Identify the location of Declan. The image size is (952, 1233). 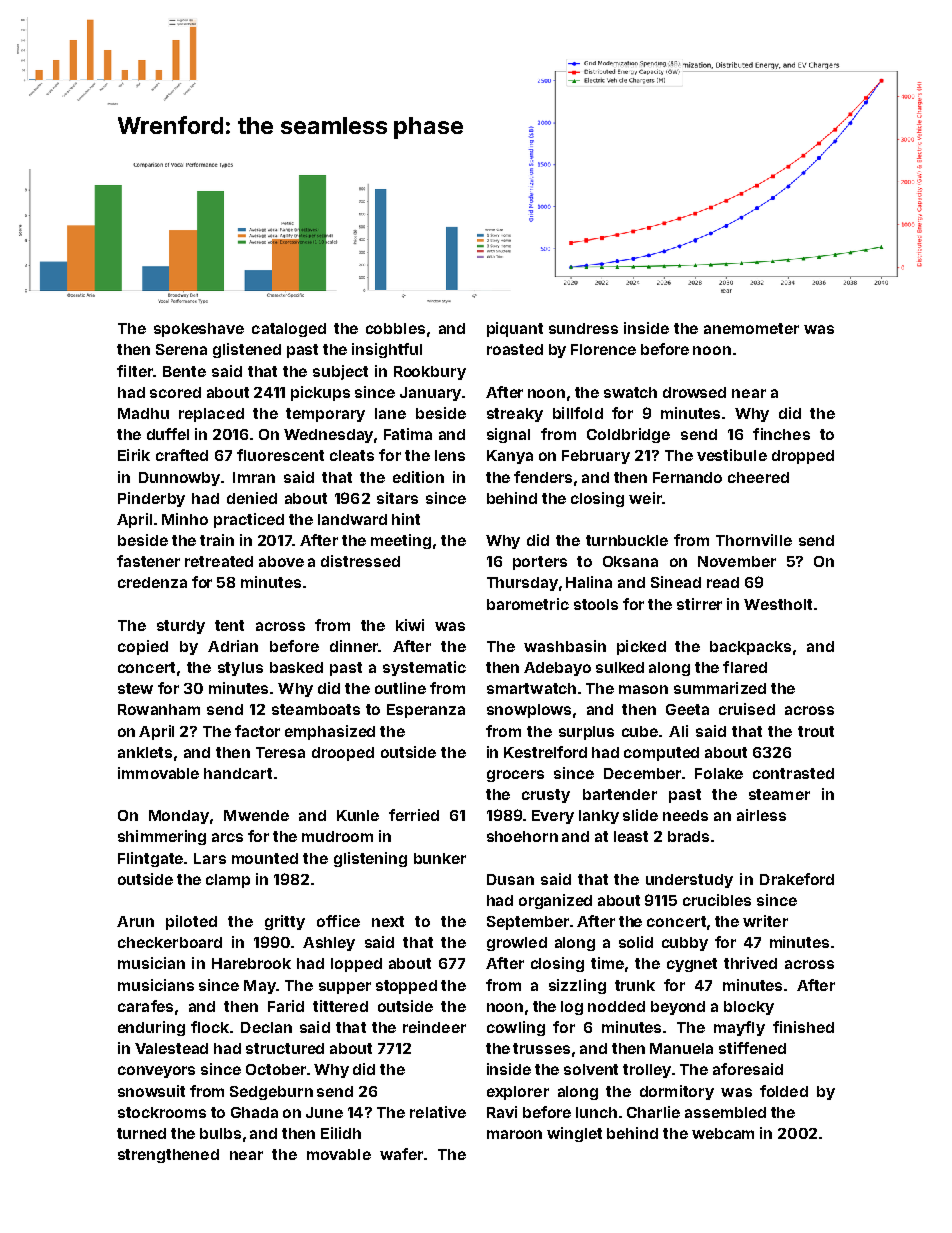
(266, 1027).
